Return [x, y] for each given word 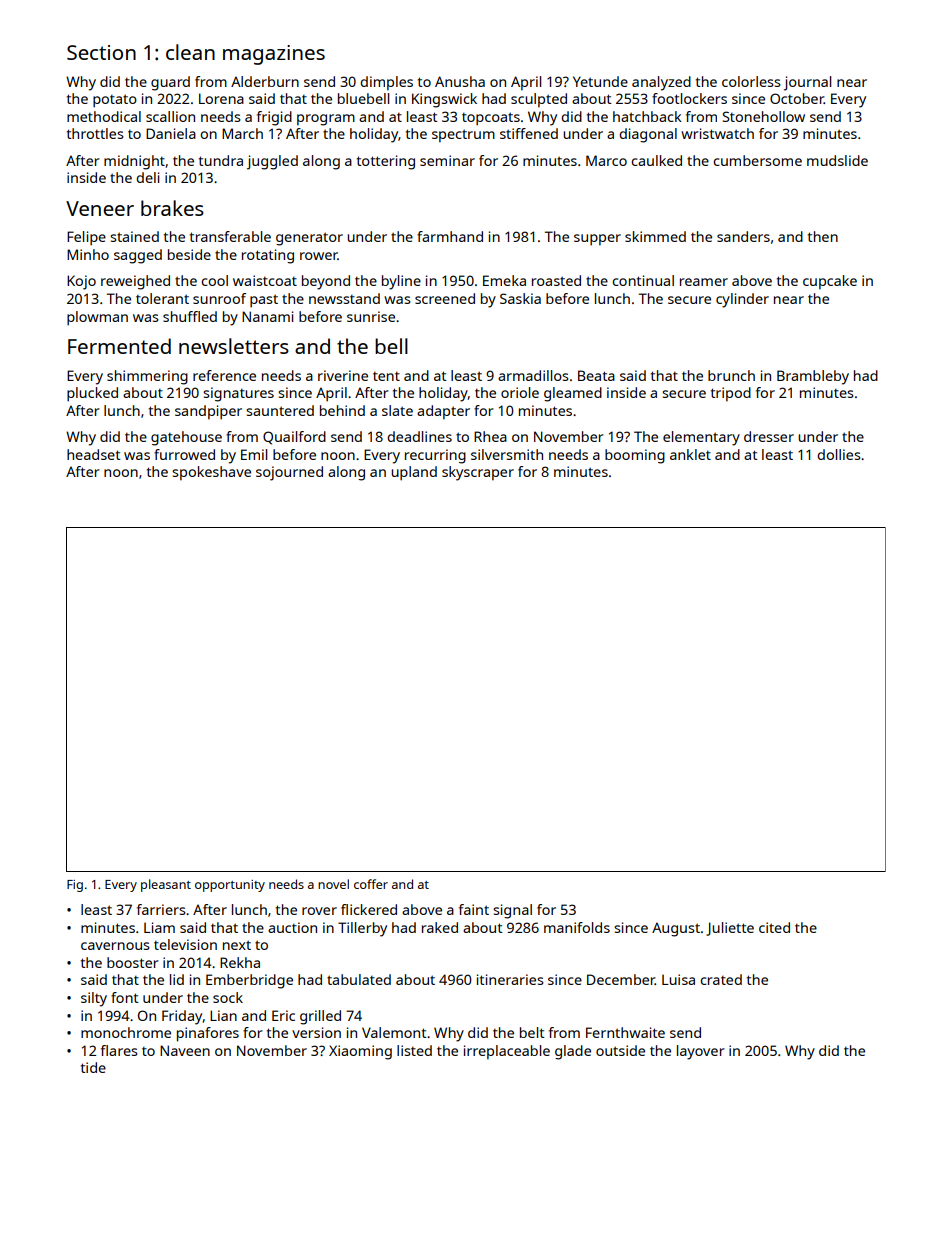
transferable [230, 236]
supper [597, 240]
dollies [839, 454]
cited [774, 927]
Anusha [460, 81]
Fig [75, 886]
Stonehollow [764, 116]
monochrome [126, 1032]
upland [414, 473]
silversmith [507, 454]
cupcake [830, 282]
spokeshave [211, 473]
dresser [769, 436]
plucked [92, 394]
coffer [371, 884]
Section [101, 52]
